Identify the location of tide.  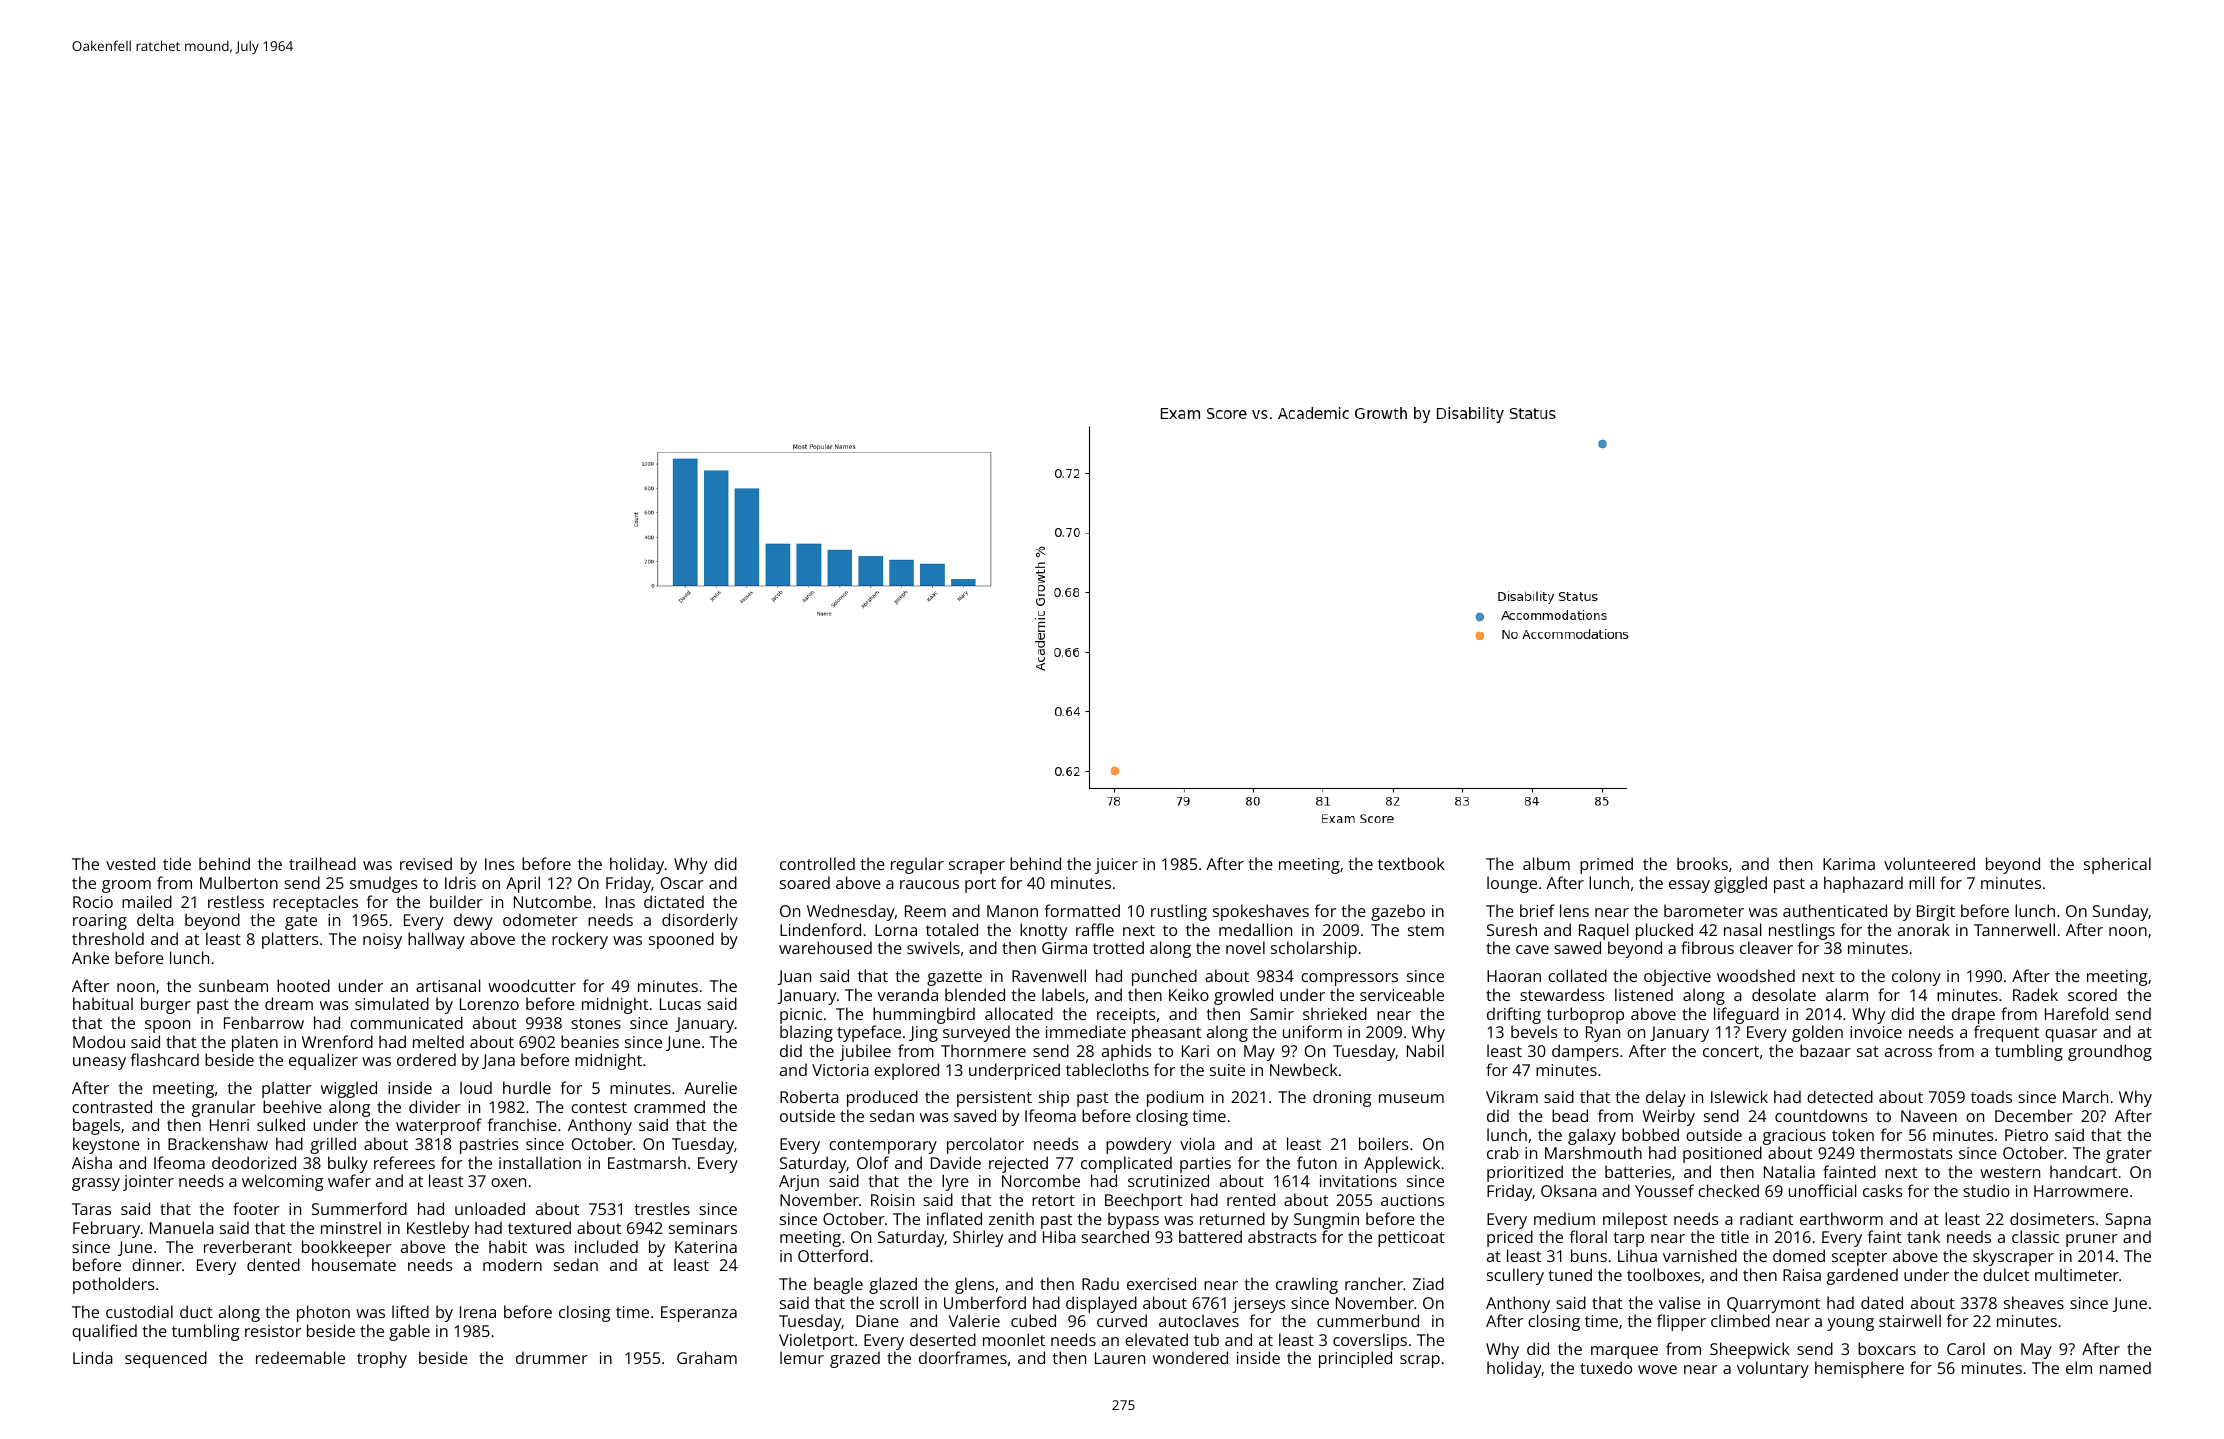
(177, 863).
